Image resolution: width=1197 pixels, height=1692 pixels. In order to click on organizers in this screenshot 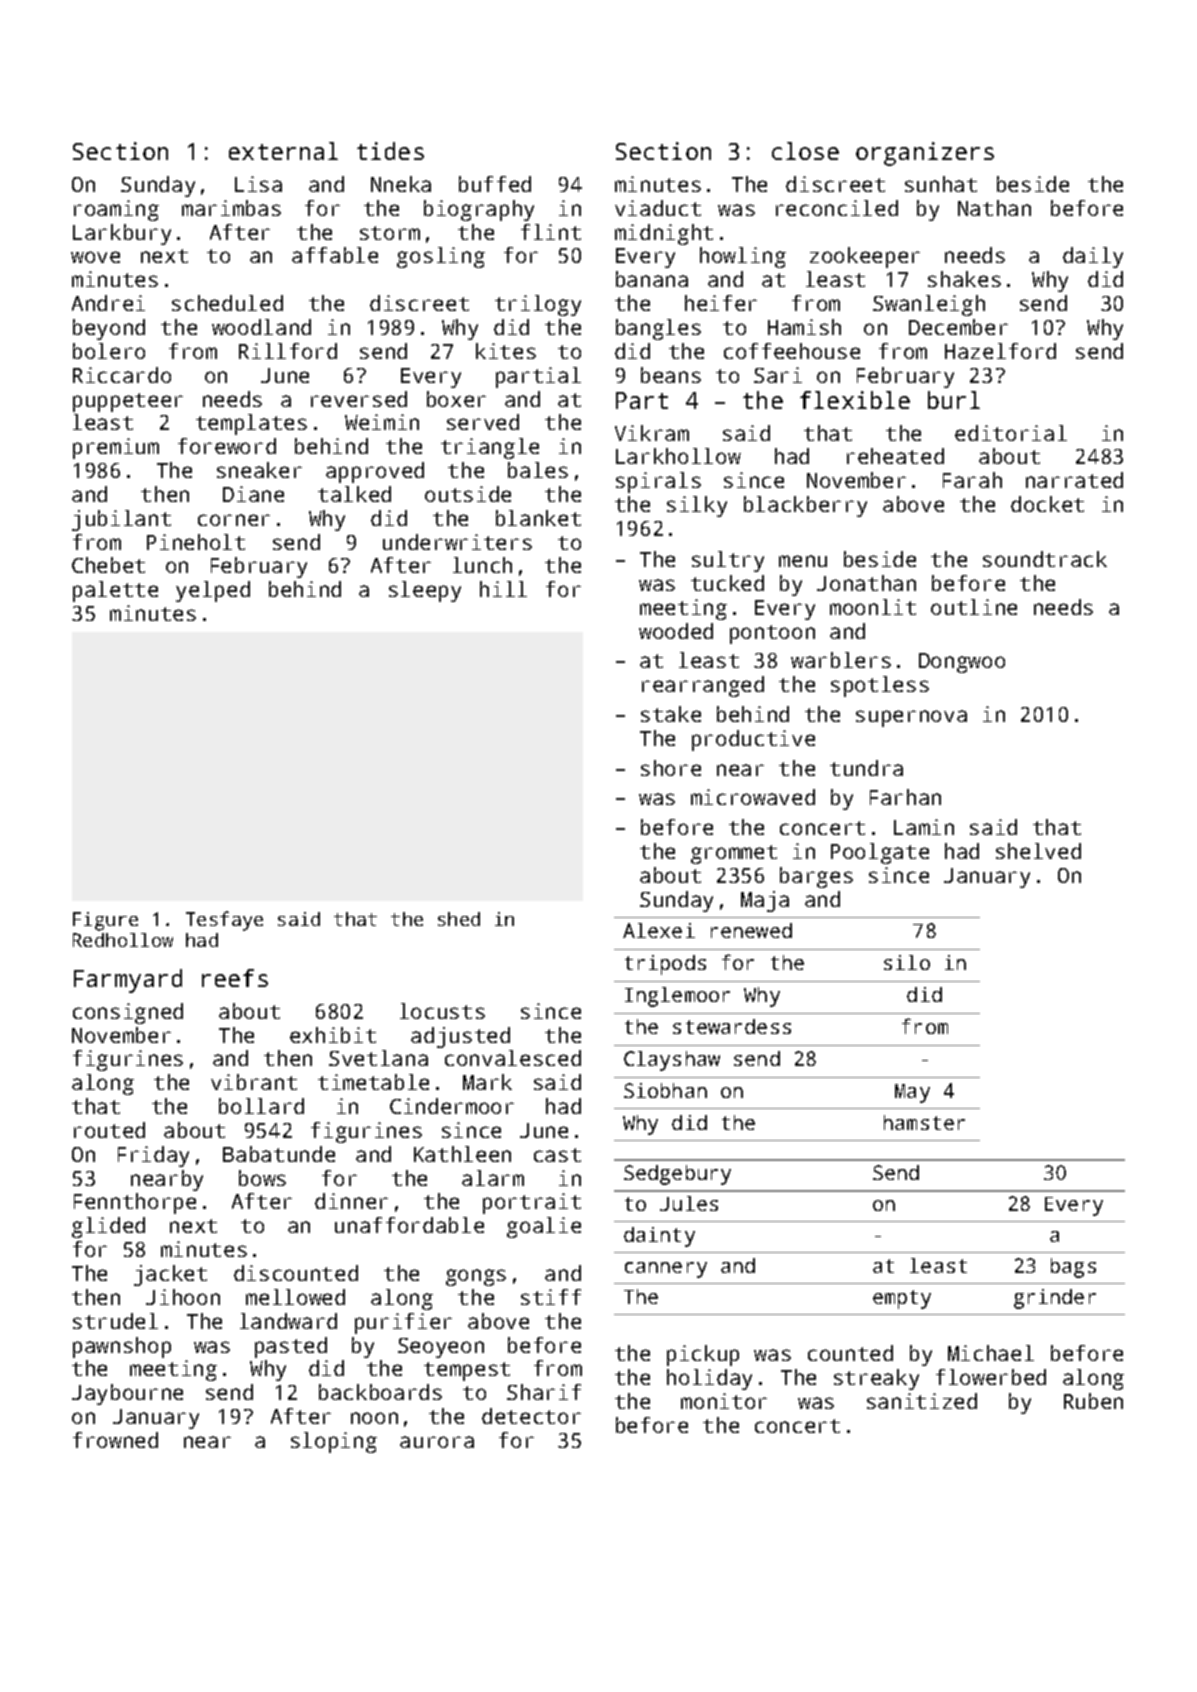, I will do `click(925, 154)`.
